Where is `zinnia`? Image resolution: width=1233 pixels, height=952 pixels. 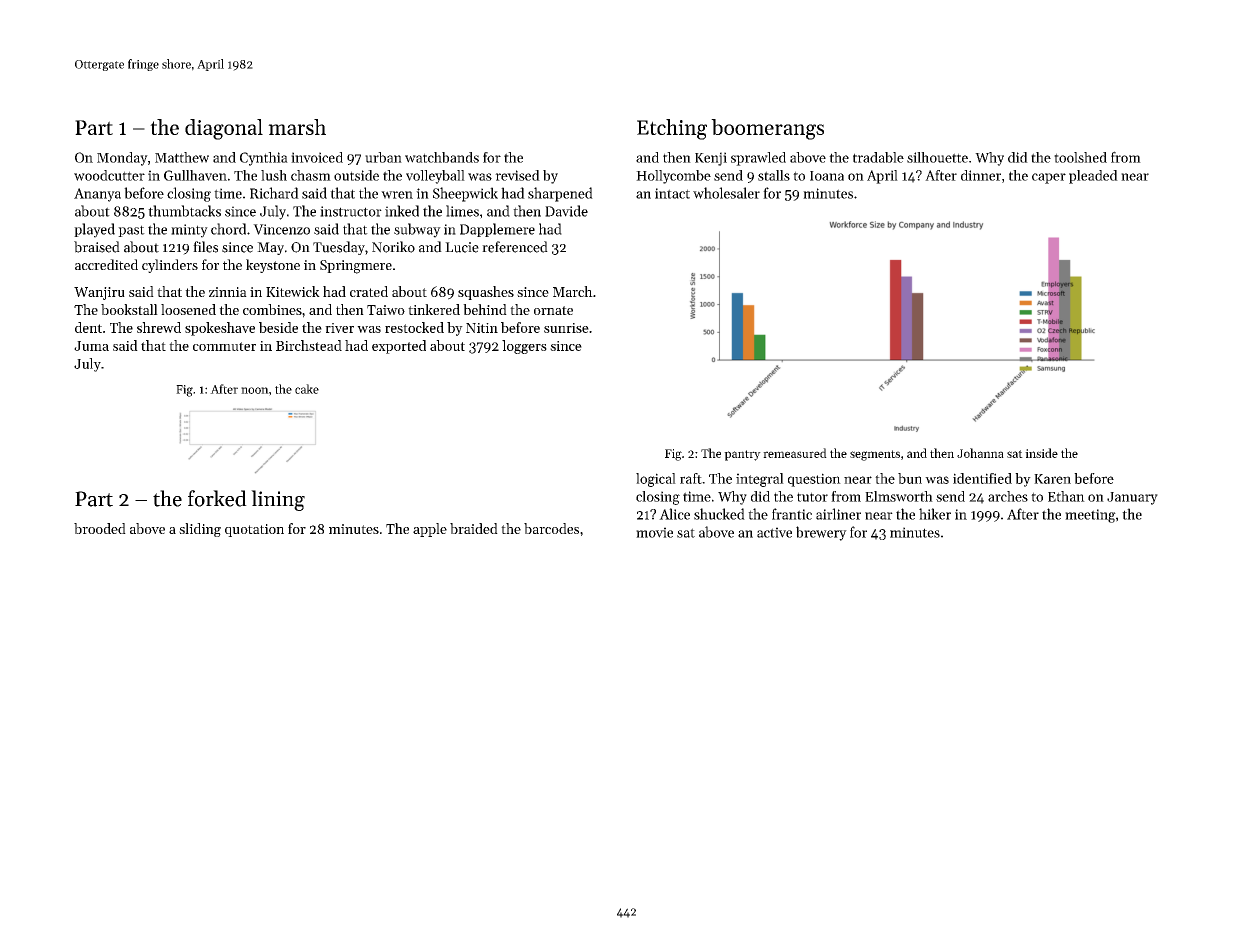
zinnia is located at coordinates (228, 292).
